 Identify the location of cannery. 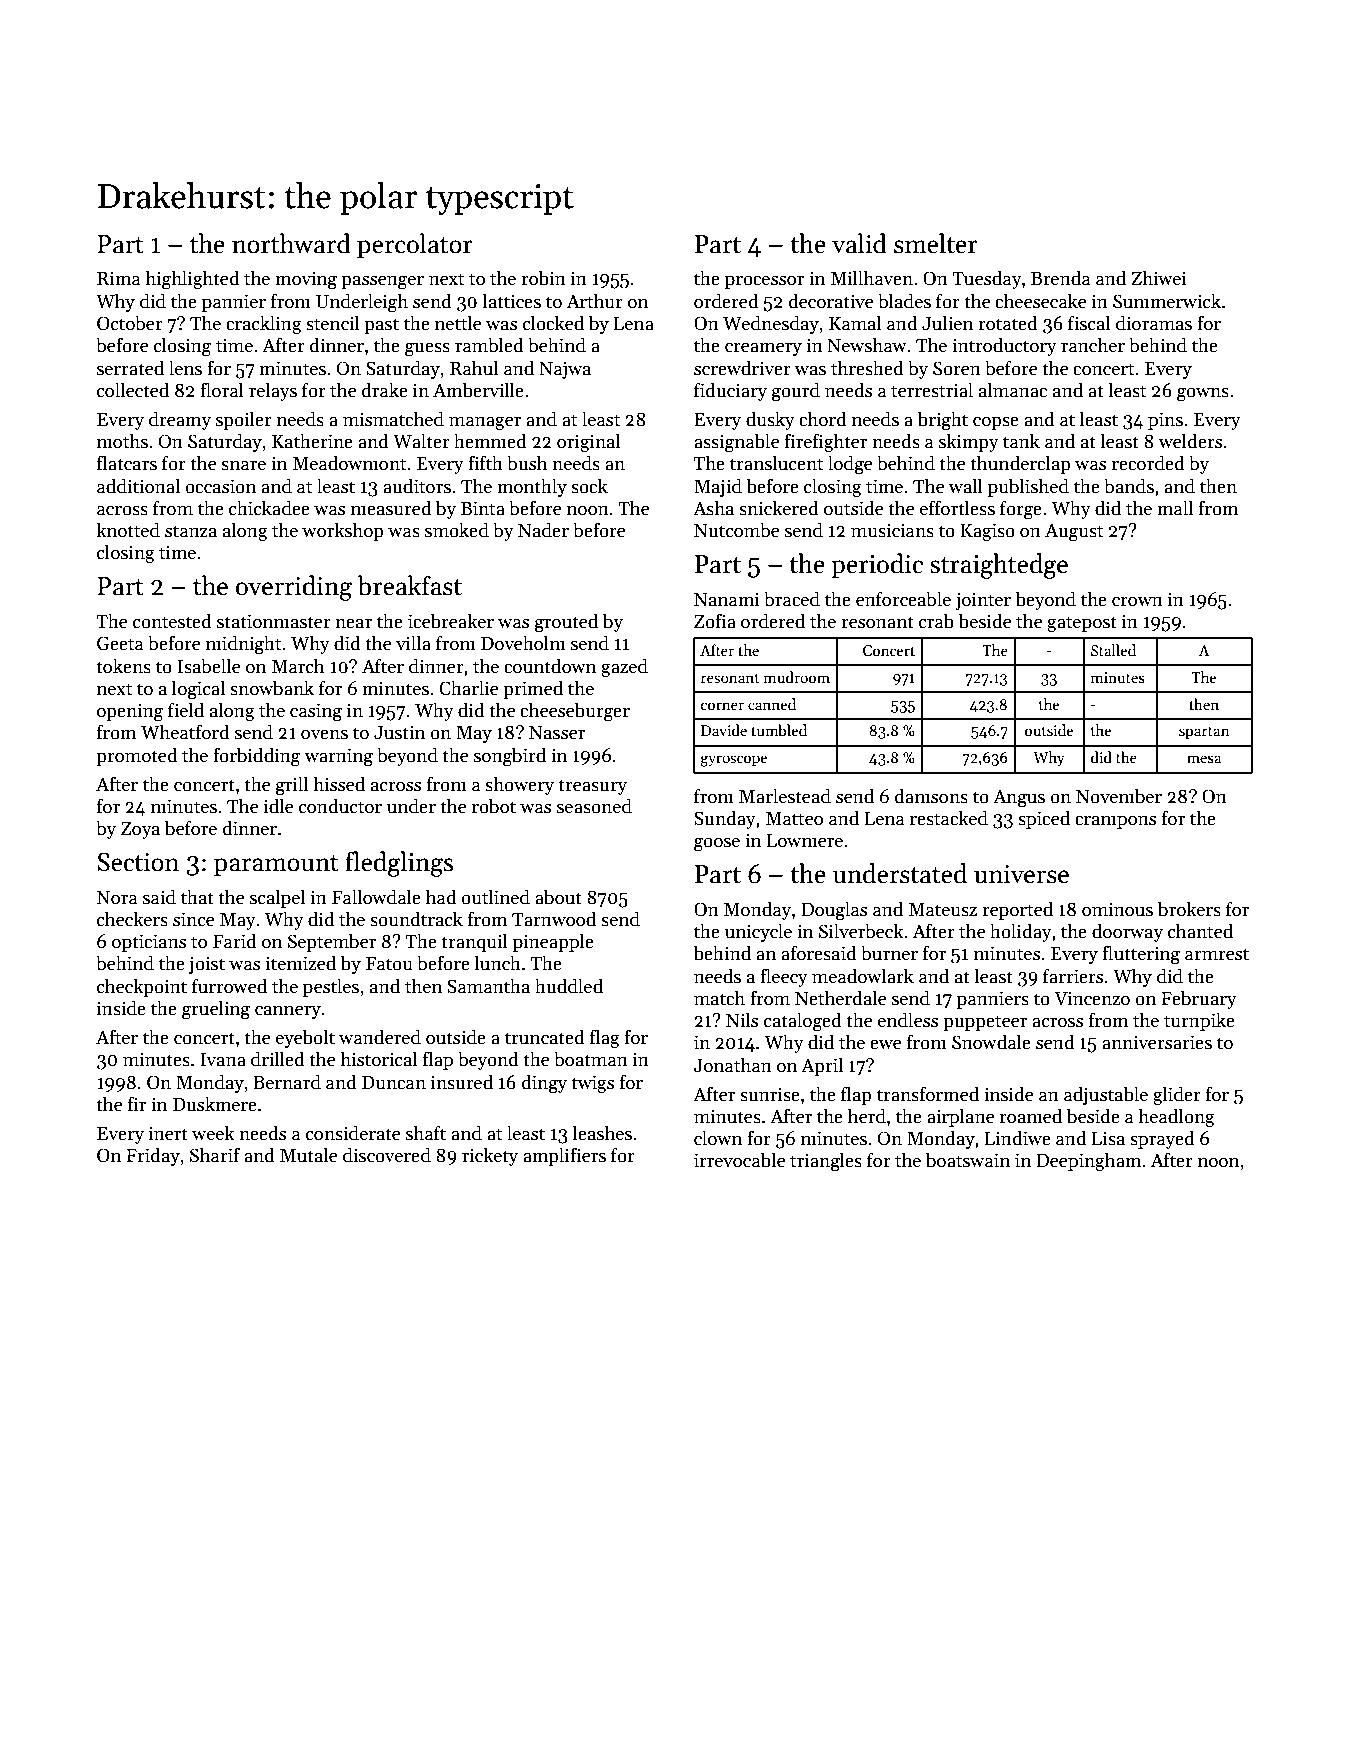
(288, 1012).
